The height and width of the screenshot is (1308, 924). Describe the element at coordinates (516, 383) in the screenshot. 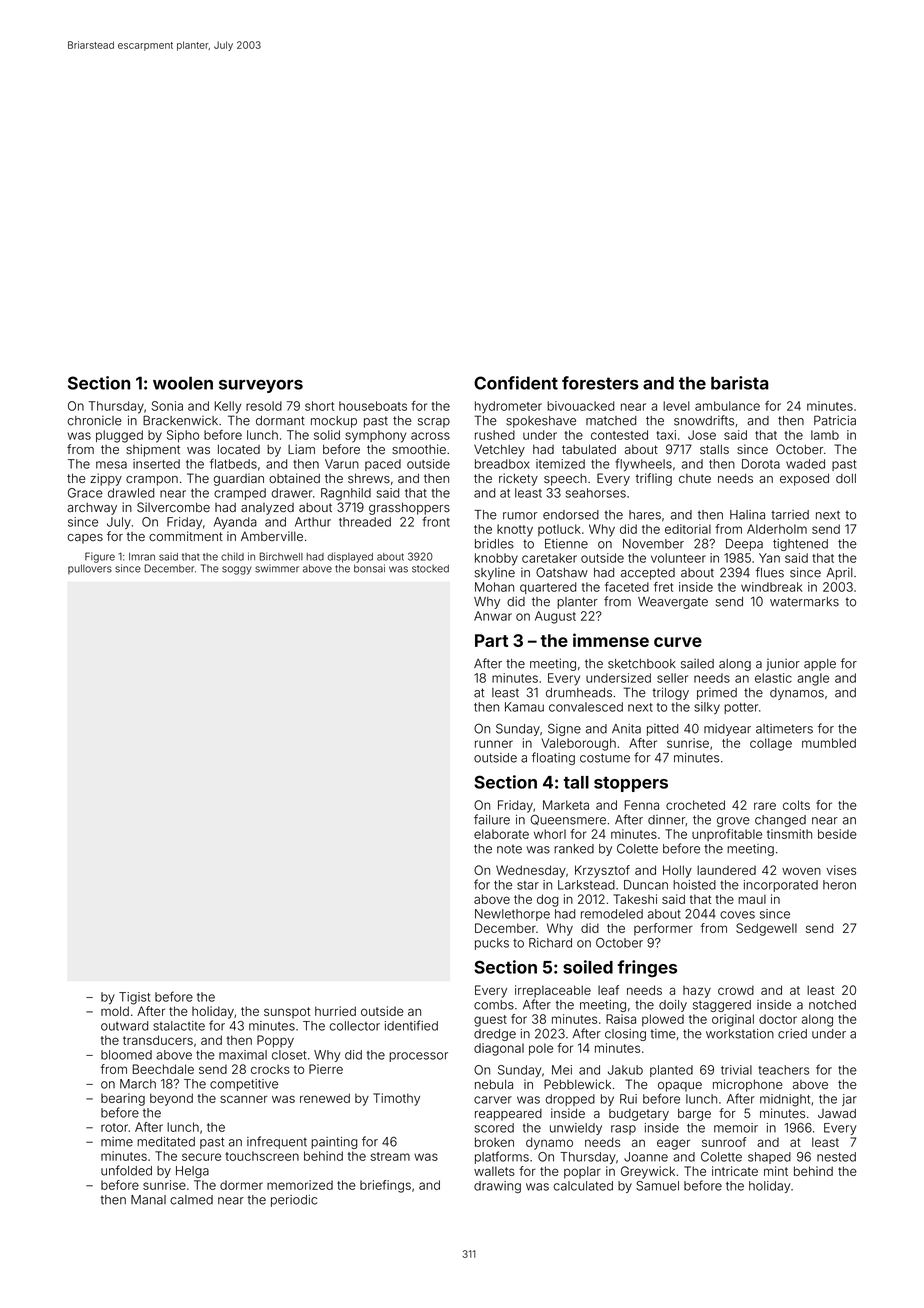

I see `Confident` at that location.
